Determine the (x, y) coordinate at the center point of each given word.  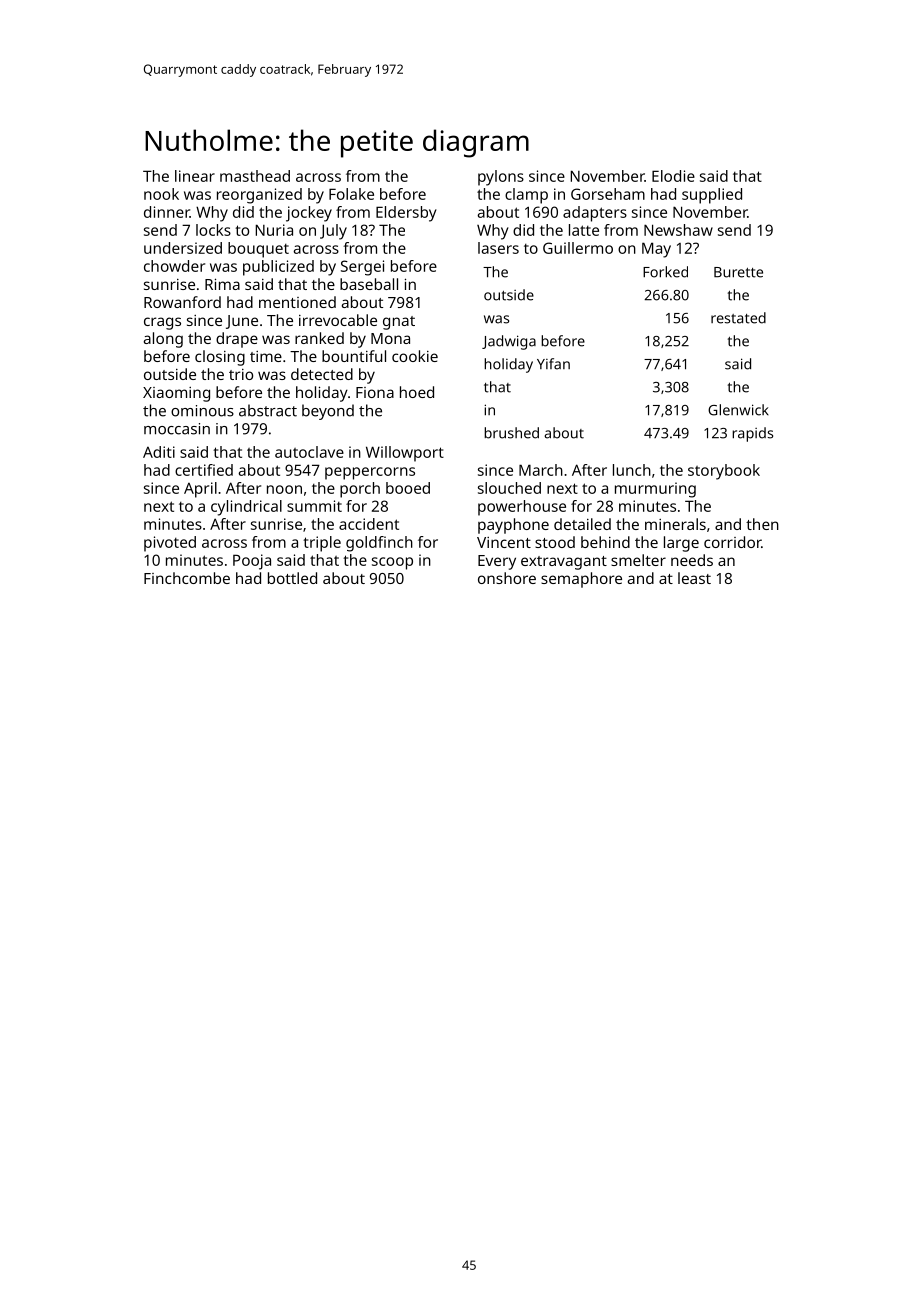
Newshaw (678, 230)
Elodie (673, 176)
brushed (511, 433)
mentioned (297, 302)
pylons (501, 178)
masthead (255, 176)
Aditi (159, 452)
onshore (507, 578)
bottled (292, 578)
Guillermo (578, 248)
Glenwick (738, 410)
